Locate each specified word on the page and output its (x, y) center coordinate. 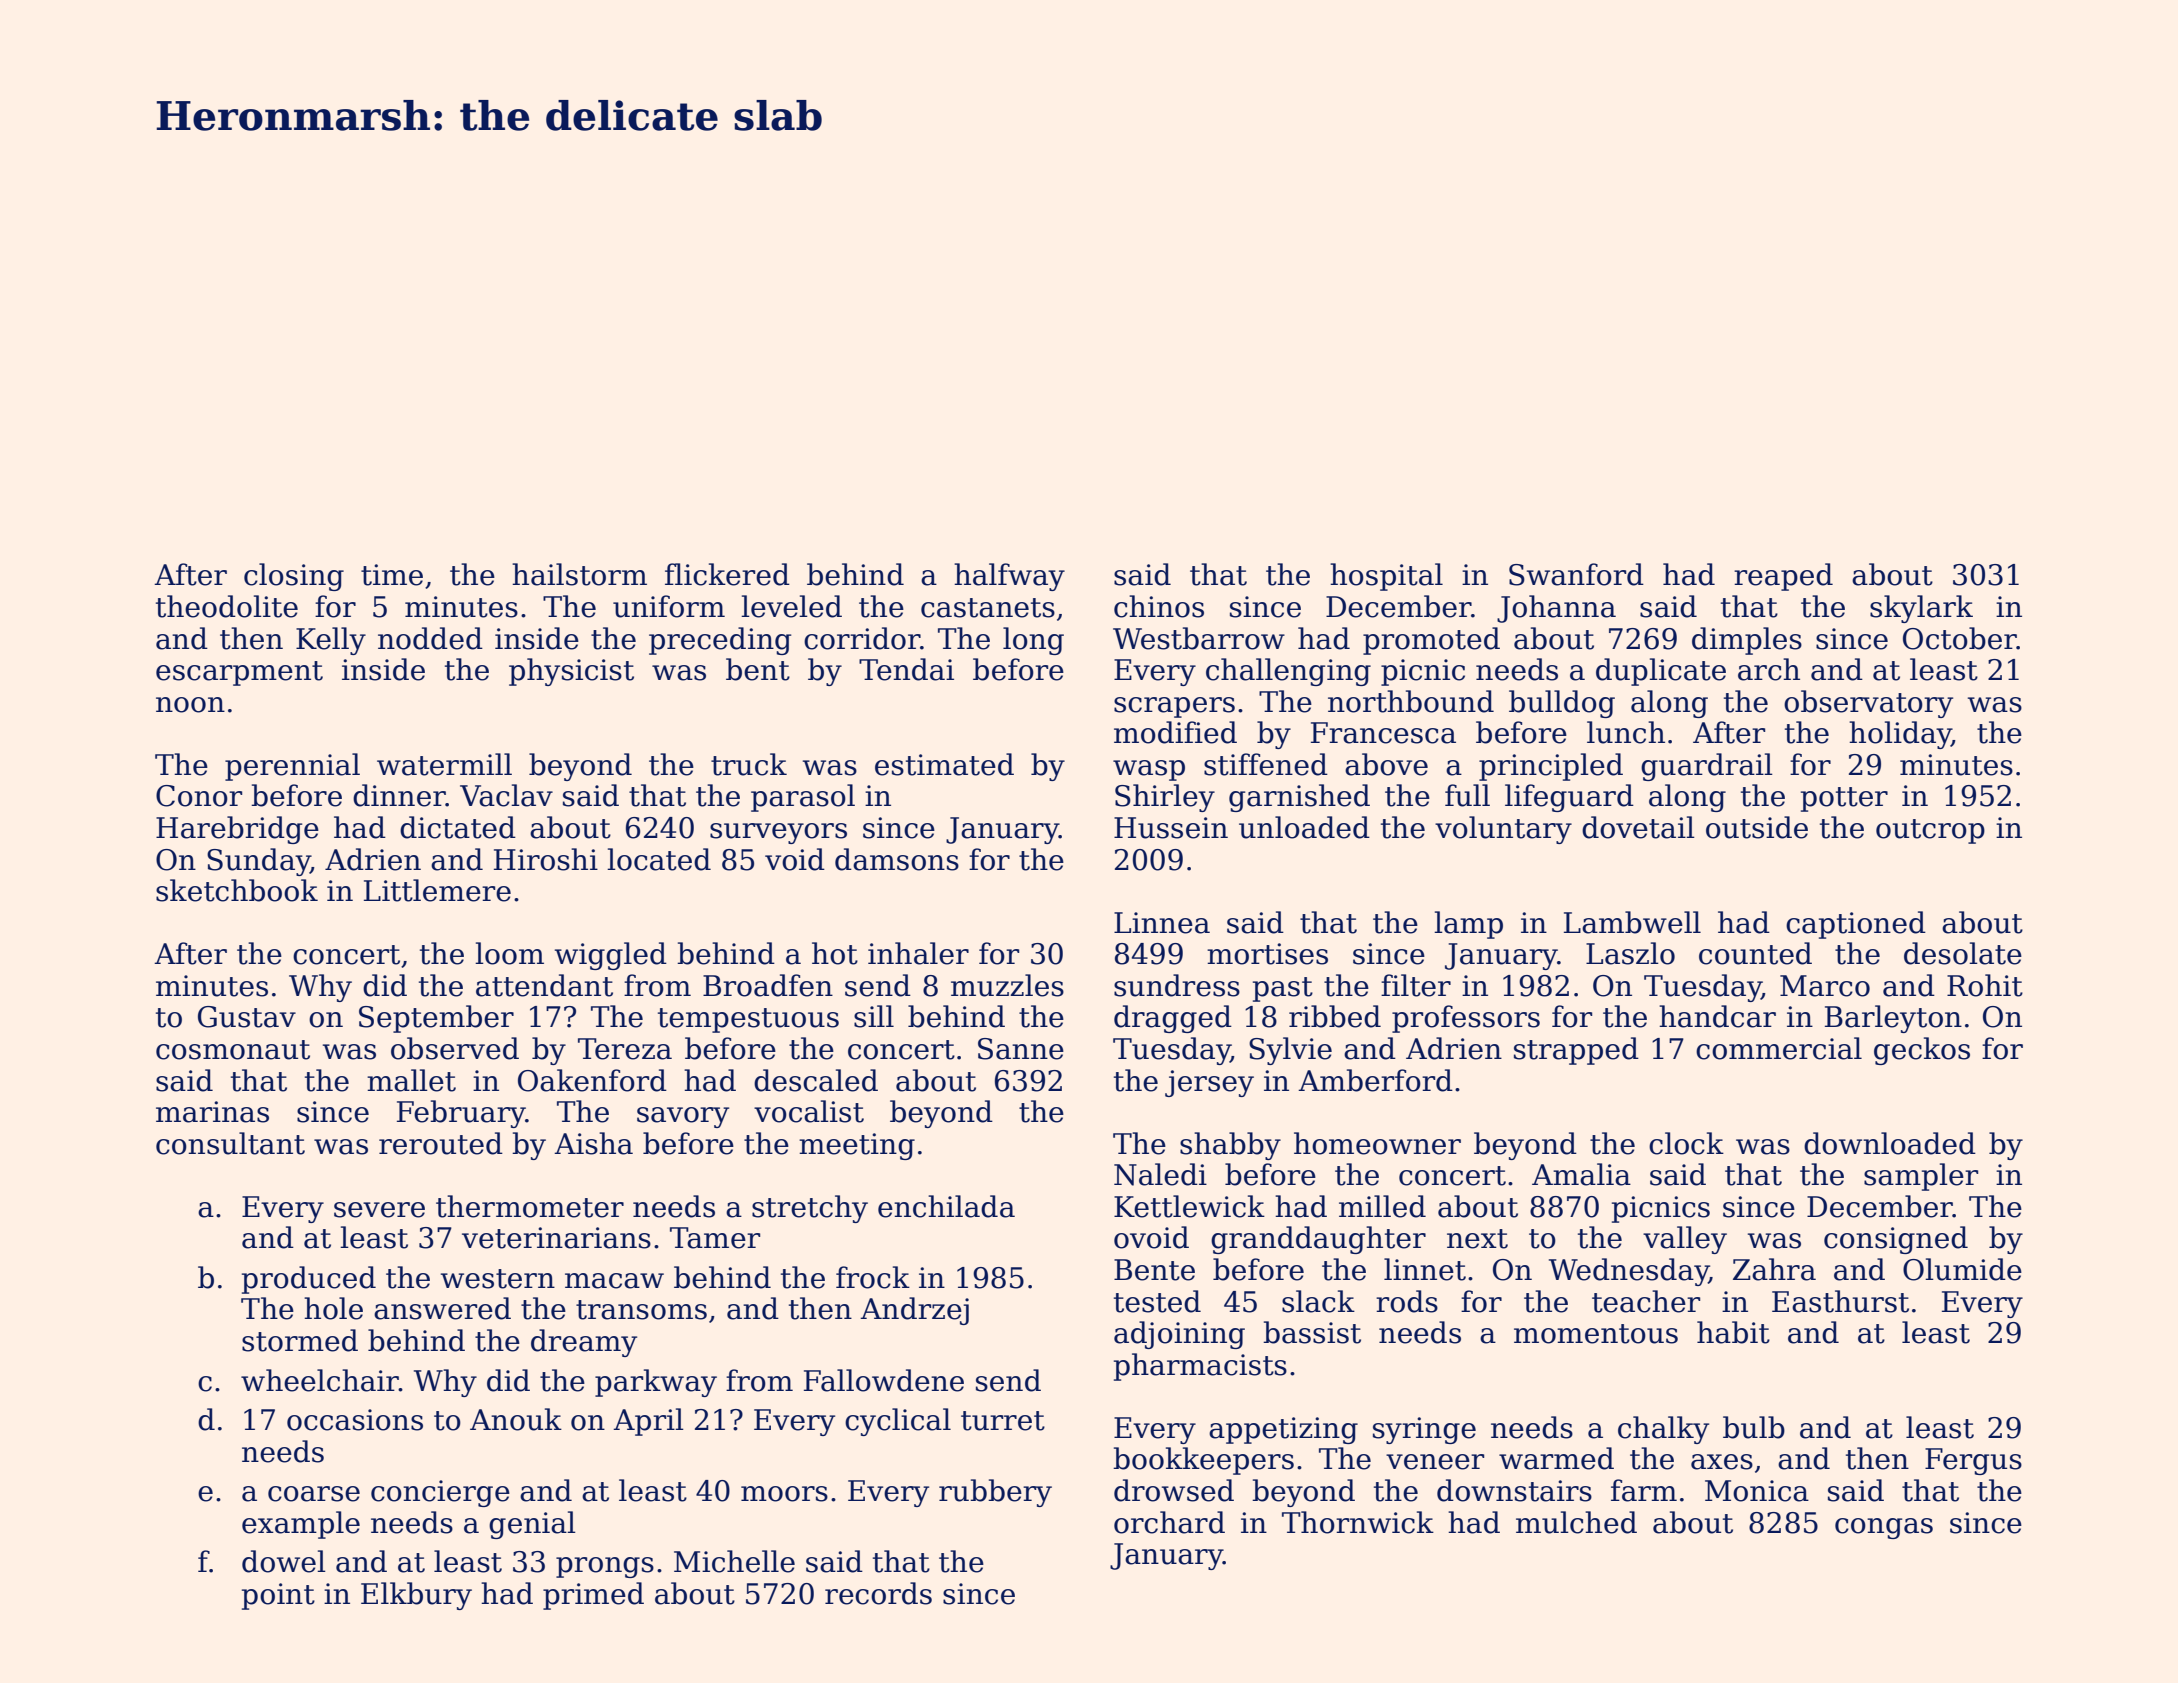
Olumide (1962, 1269)
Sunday (258, 862)
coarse (314, 1494)
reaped (1783, 577)
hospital (1386, 577)
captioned (1856, 925)
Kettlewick (1189, 1206)
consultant (230, 1143)
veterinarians (556, 1238)
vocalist (809, 1111)
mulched (1576, 1522)
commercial (1779, 1048)
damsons (897, 859)
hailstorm (579, 574)
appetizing (1283, 1430)
